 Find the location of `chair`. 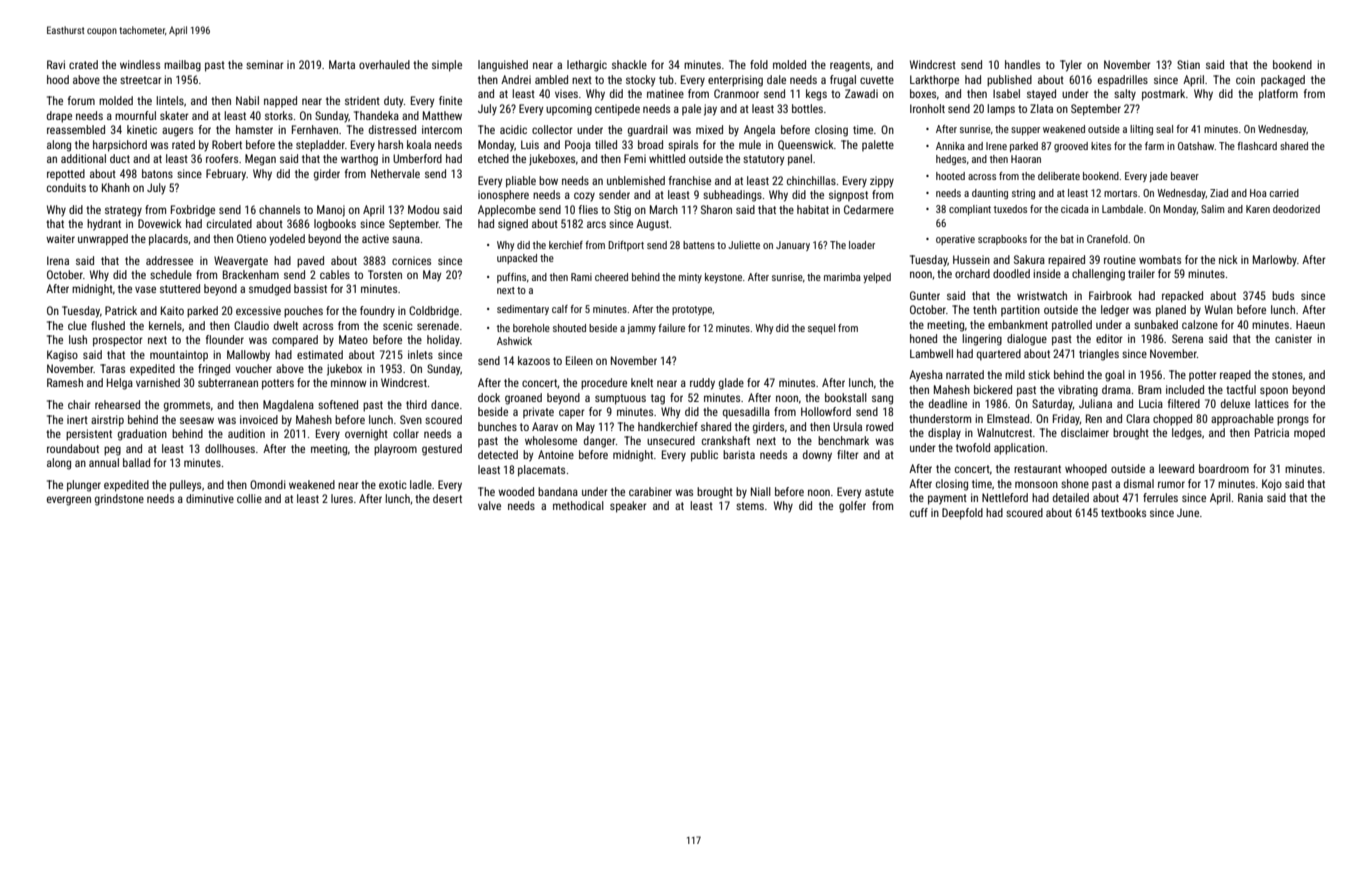

chair is located at coordinates (79, 404).
